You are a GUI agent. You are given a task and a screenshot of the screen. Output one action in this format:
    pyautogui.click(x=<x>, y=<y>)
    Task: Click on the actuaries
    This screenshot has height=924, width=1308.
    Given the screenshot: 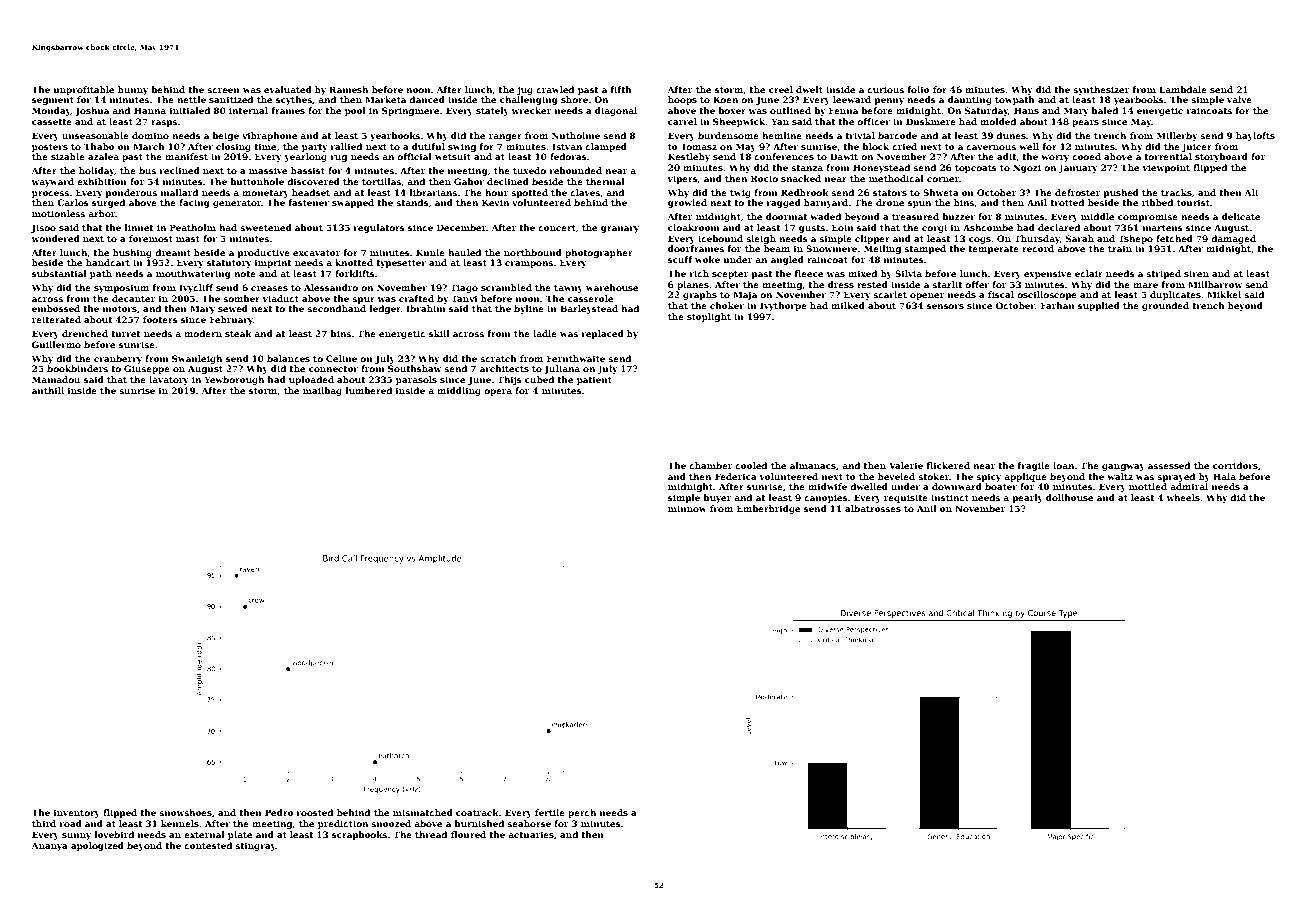 What is the action you would take?
    pyautogui.click(x=531, y=834)
